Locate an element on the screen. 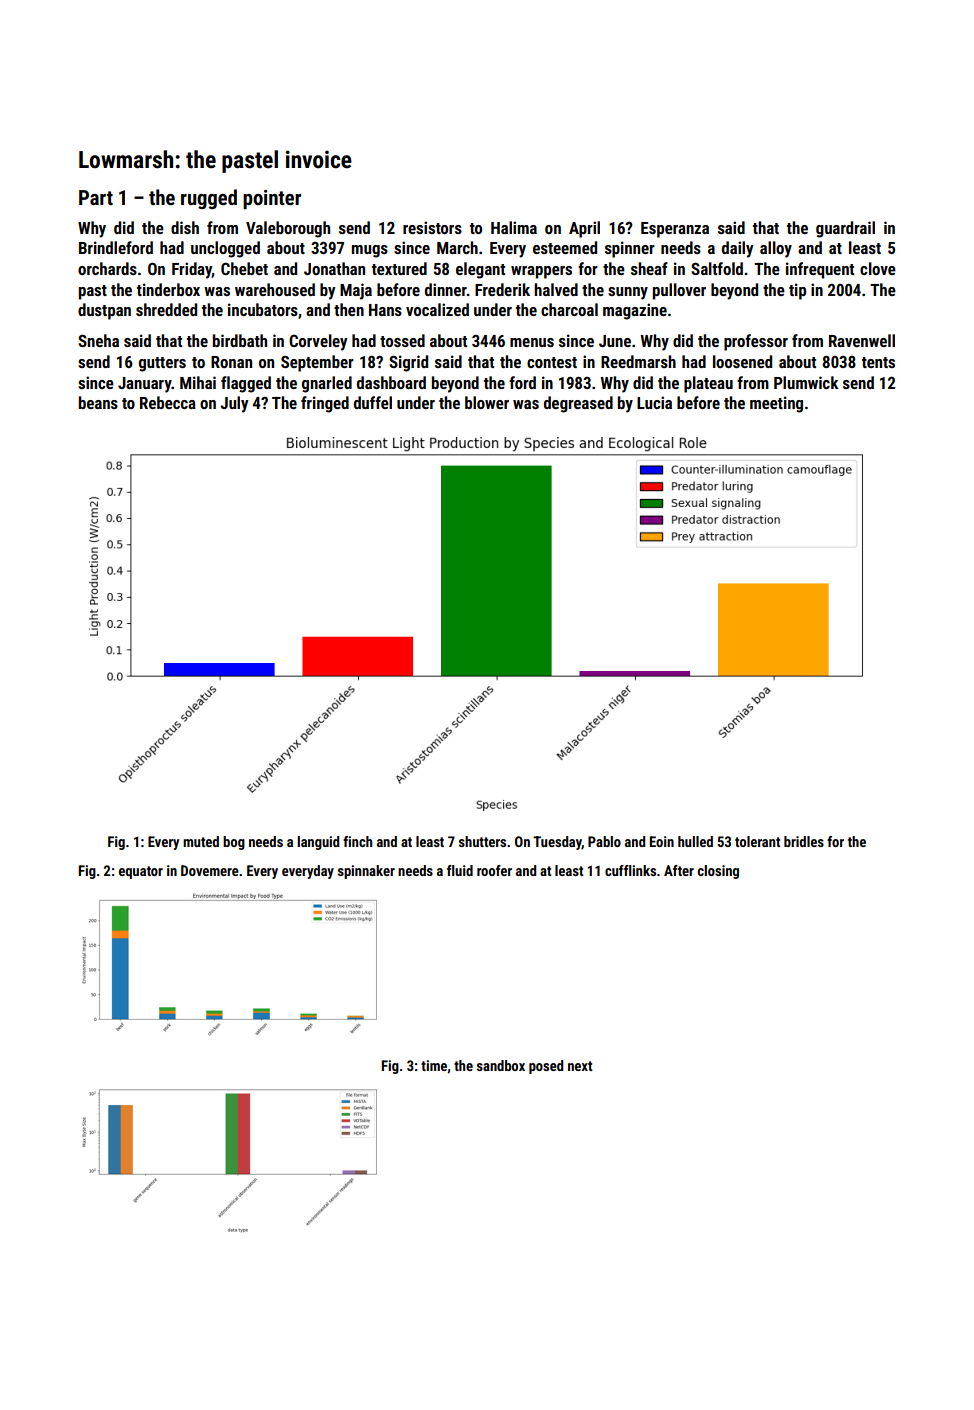 The height and width of the screenshot is (1410, 974). Esperanza is located at coordinates (675, 230).
